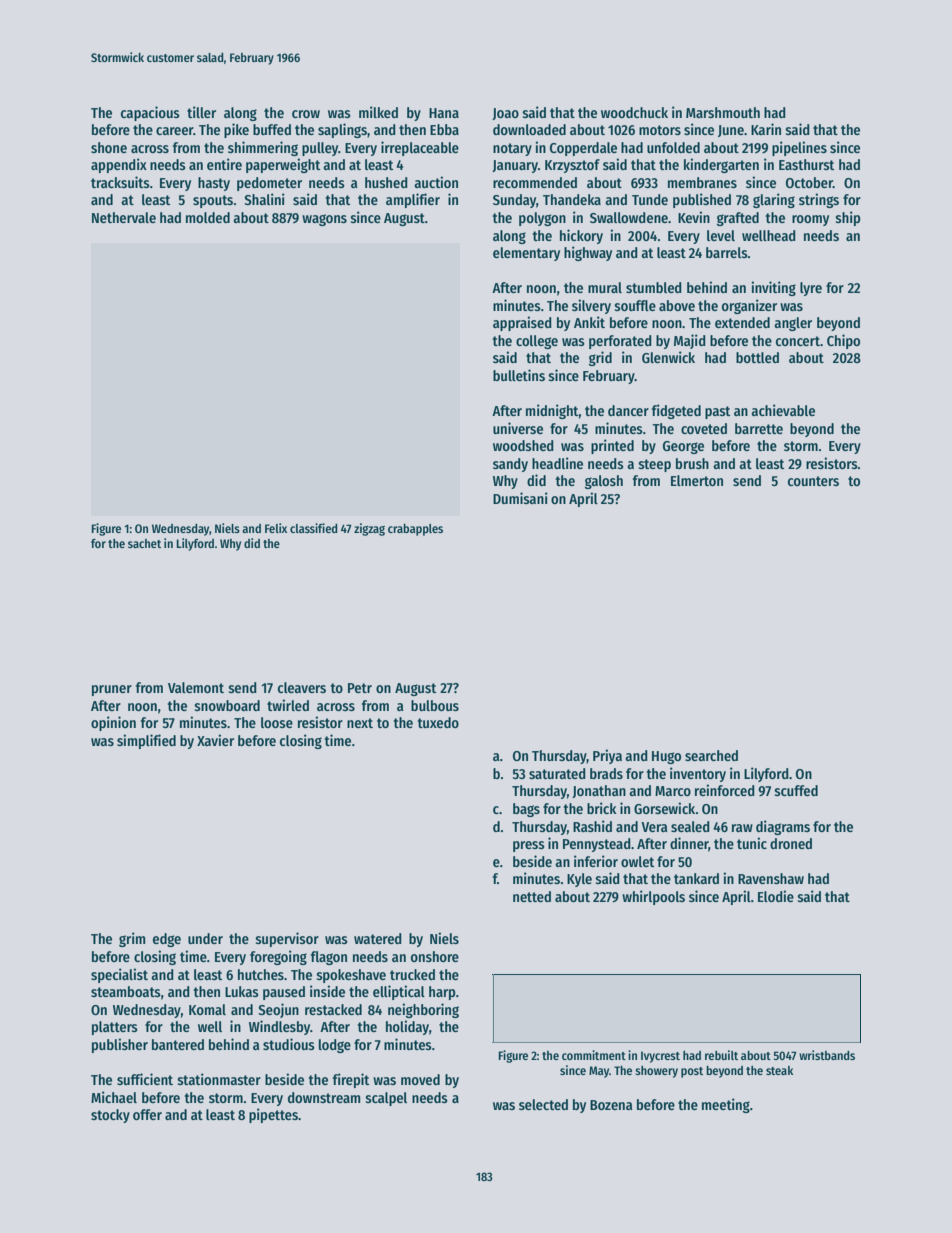  I want to click on edge, so click(167, 940).
